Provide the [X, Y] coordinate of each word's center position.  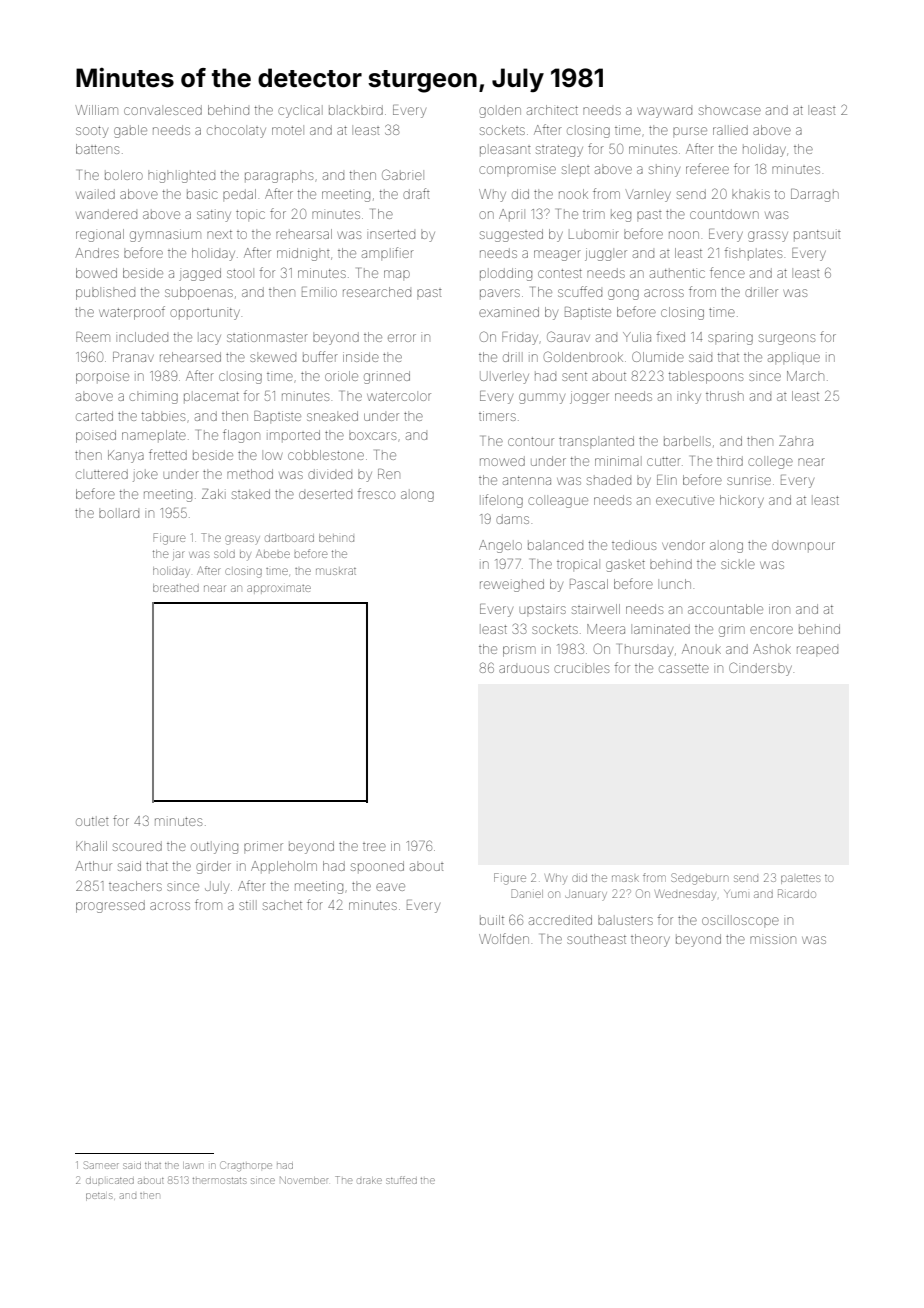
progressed [110, 906]
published [105, 294]
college [770, 463]
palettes [800, 879]
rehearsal [304, 234]
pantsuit [817, 234]
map [397, 274]
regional [100, 235]
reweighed [512, 585]
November [304, 1180]
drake [369, 1180]
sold [224, 554]
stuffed [401, 1180]
